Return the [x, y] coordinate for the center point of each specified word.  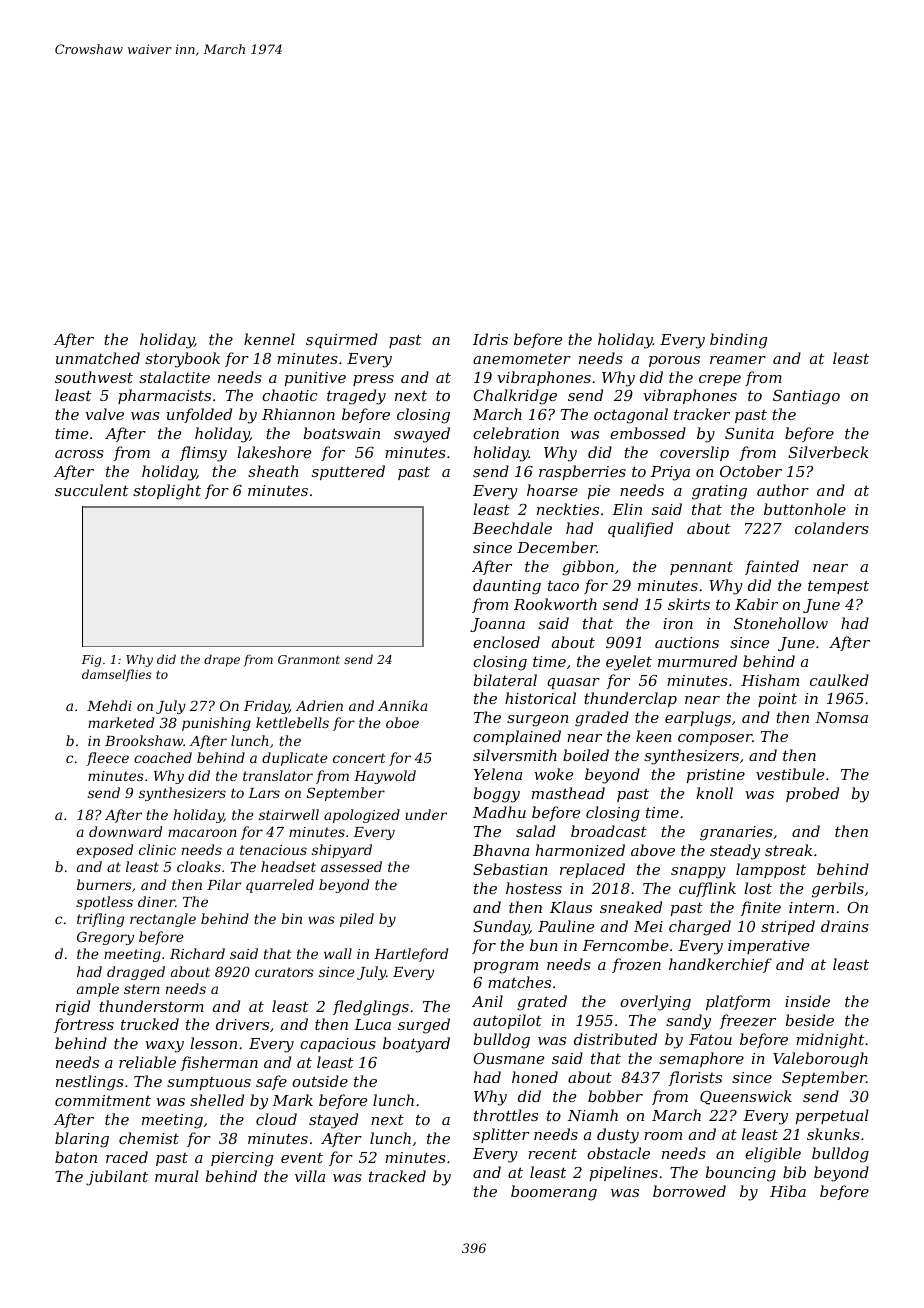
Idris [490, 339]
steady [735, 852]
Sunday [501, 928]
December [557, 547]
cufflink [707, 889]
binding [738, 341]
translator [278, 775]
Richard [197, 953]
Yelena [498, 774]
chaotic [290, 395]
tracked [397, 1176]
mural [177, 1176]
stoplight [167, 492]
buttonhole [805, 509]
